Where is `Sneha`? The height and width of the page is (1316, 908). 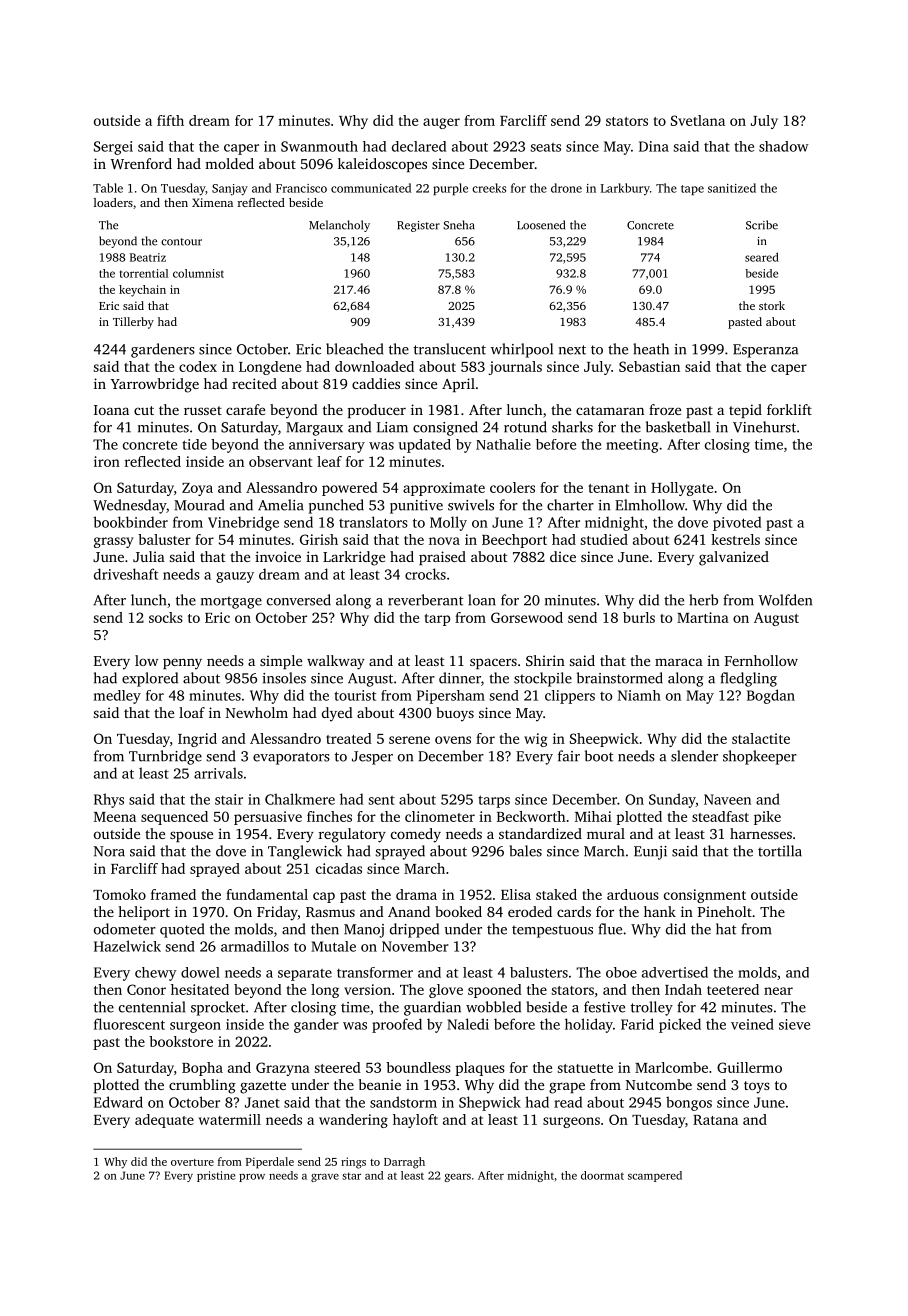 Sneha is located at coordinates (459, 225).
